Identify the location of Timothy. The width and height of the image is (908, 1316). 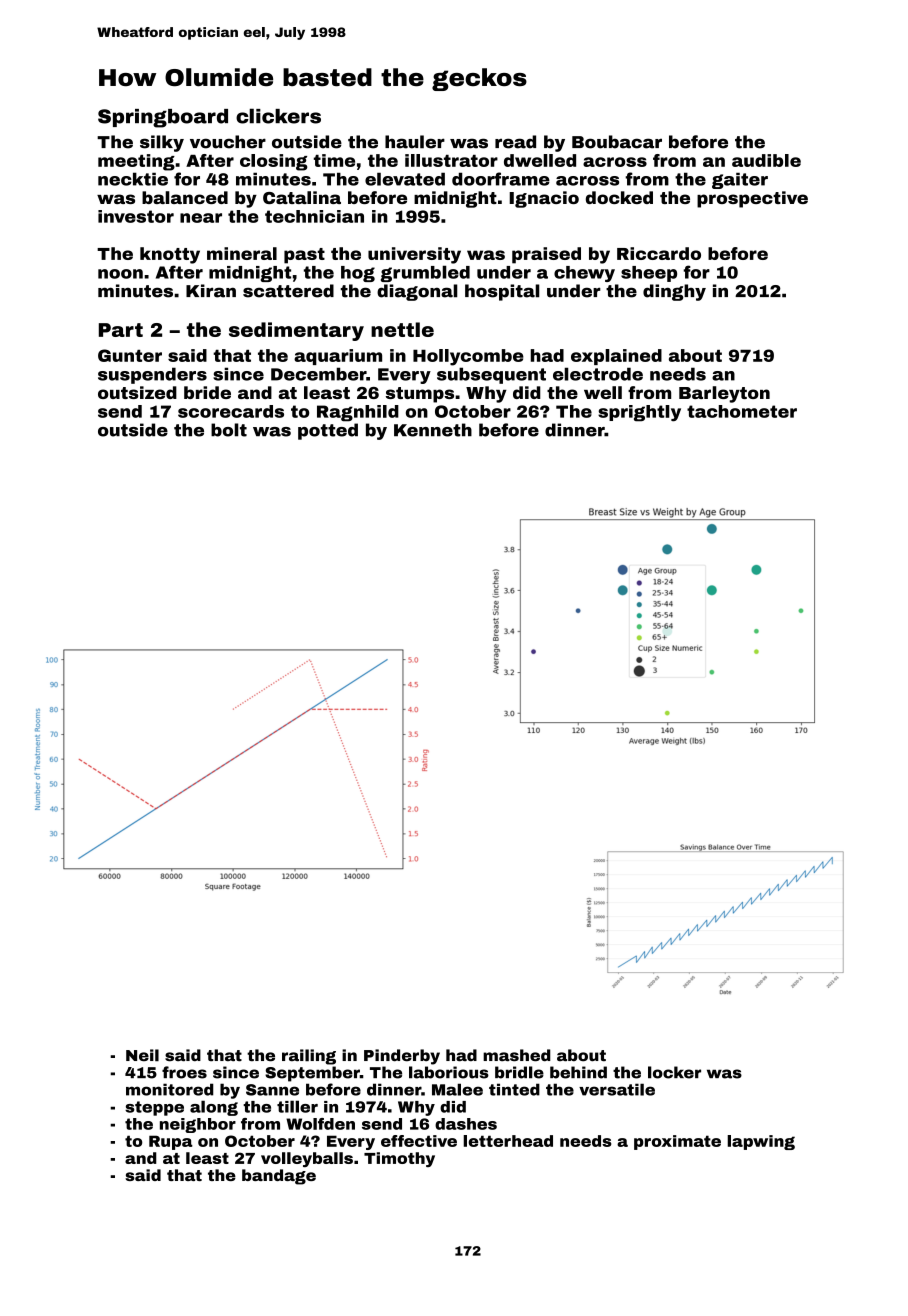
(399, 1159).
